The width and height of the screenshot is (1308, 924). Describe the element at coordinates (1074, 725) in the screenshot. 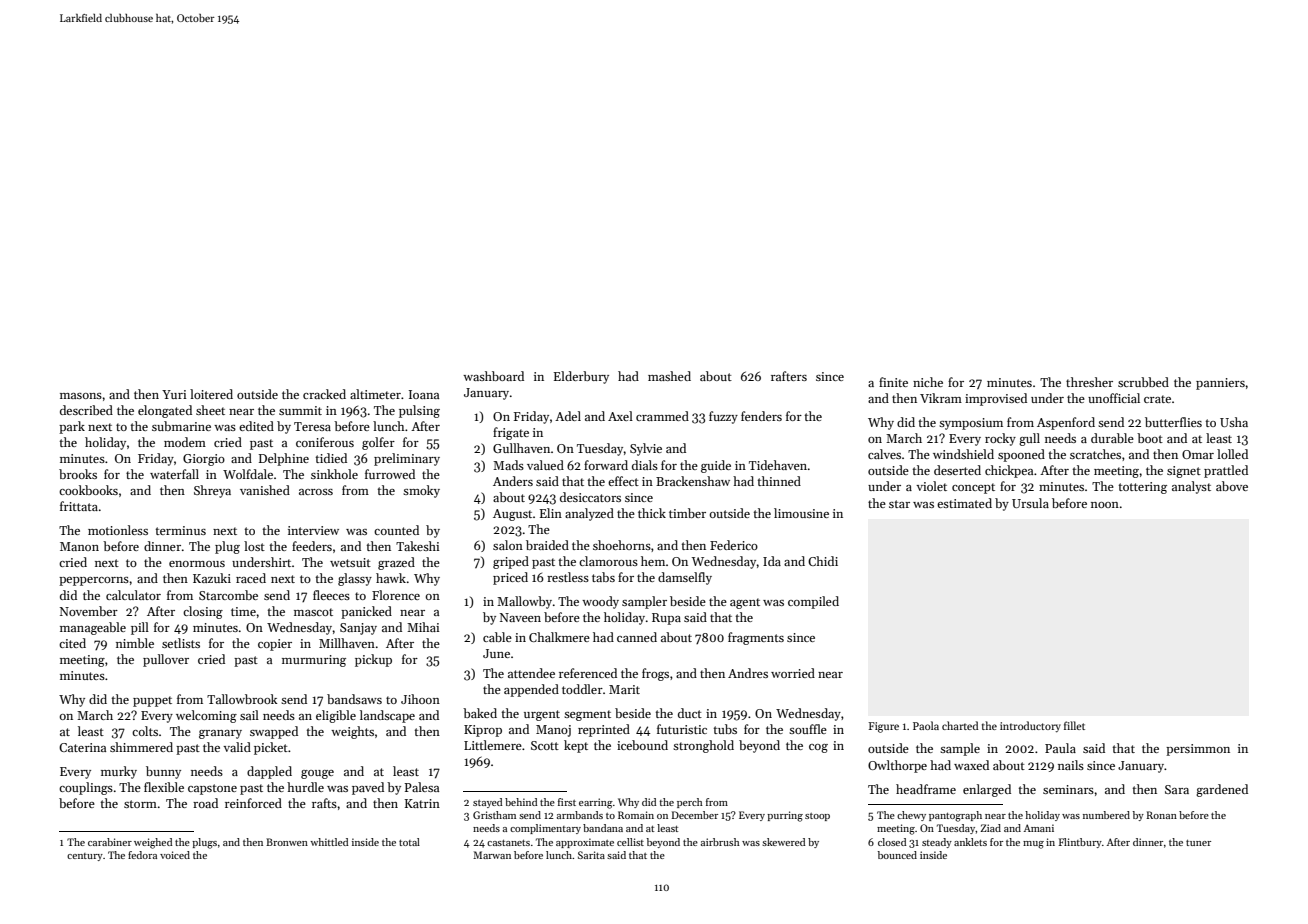

I see `fillet` at that location.
